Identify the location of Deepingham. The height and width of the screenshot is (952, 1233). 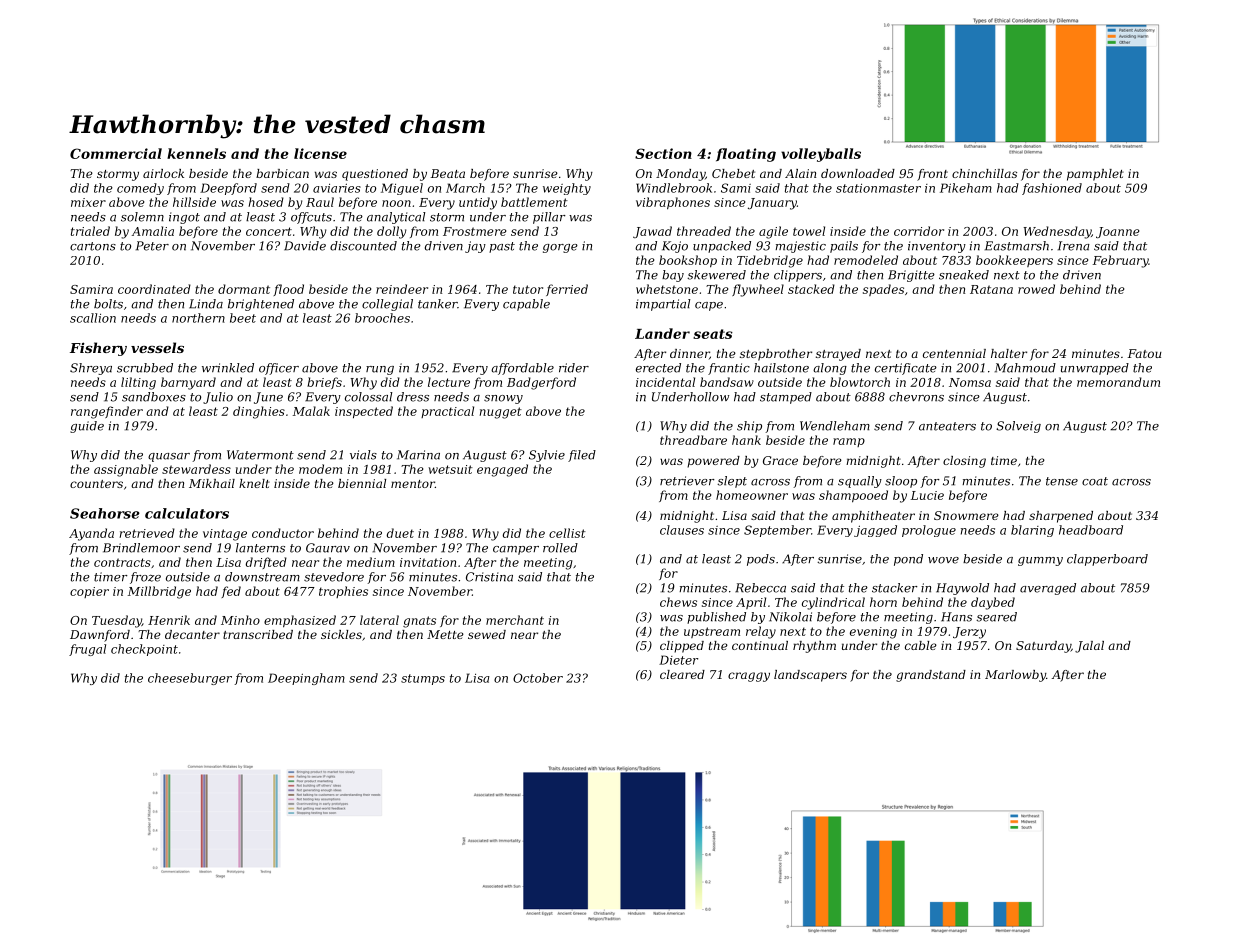
(306, 679).
